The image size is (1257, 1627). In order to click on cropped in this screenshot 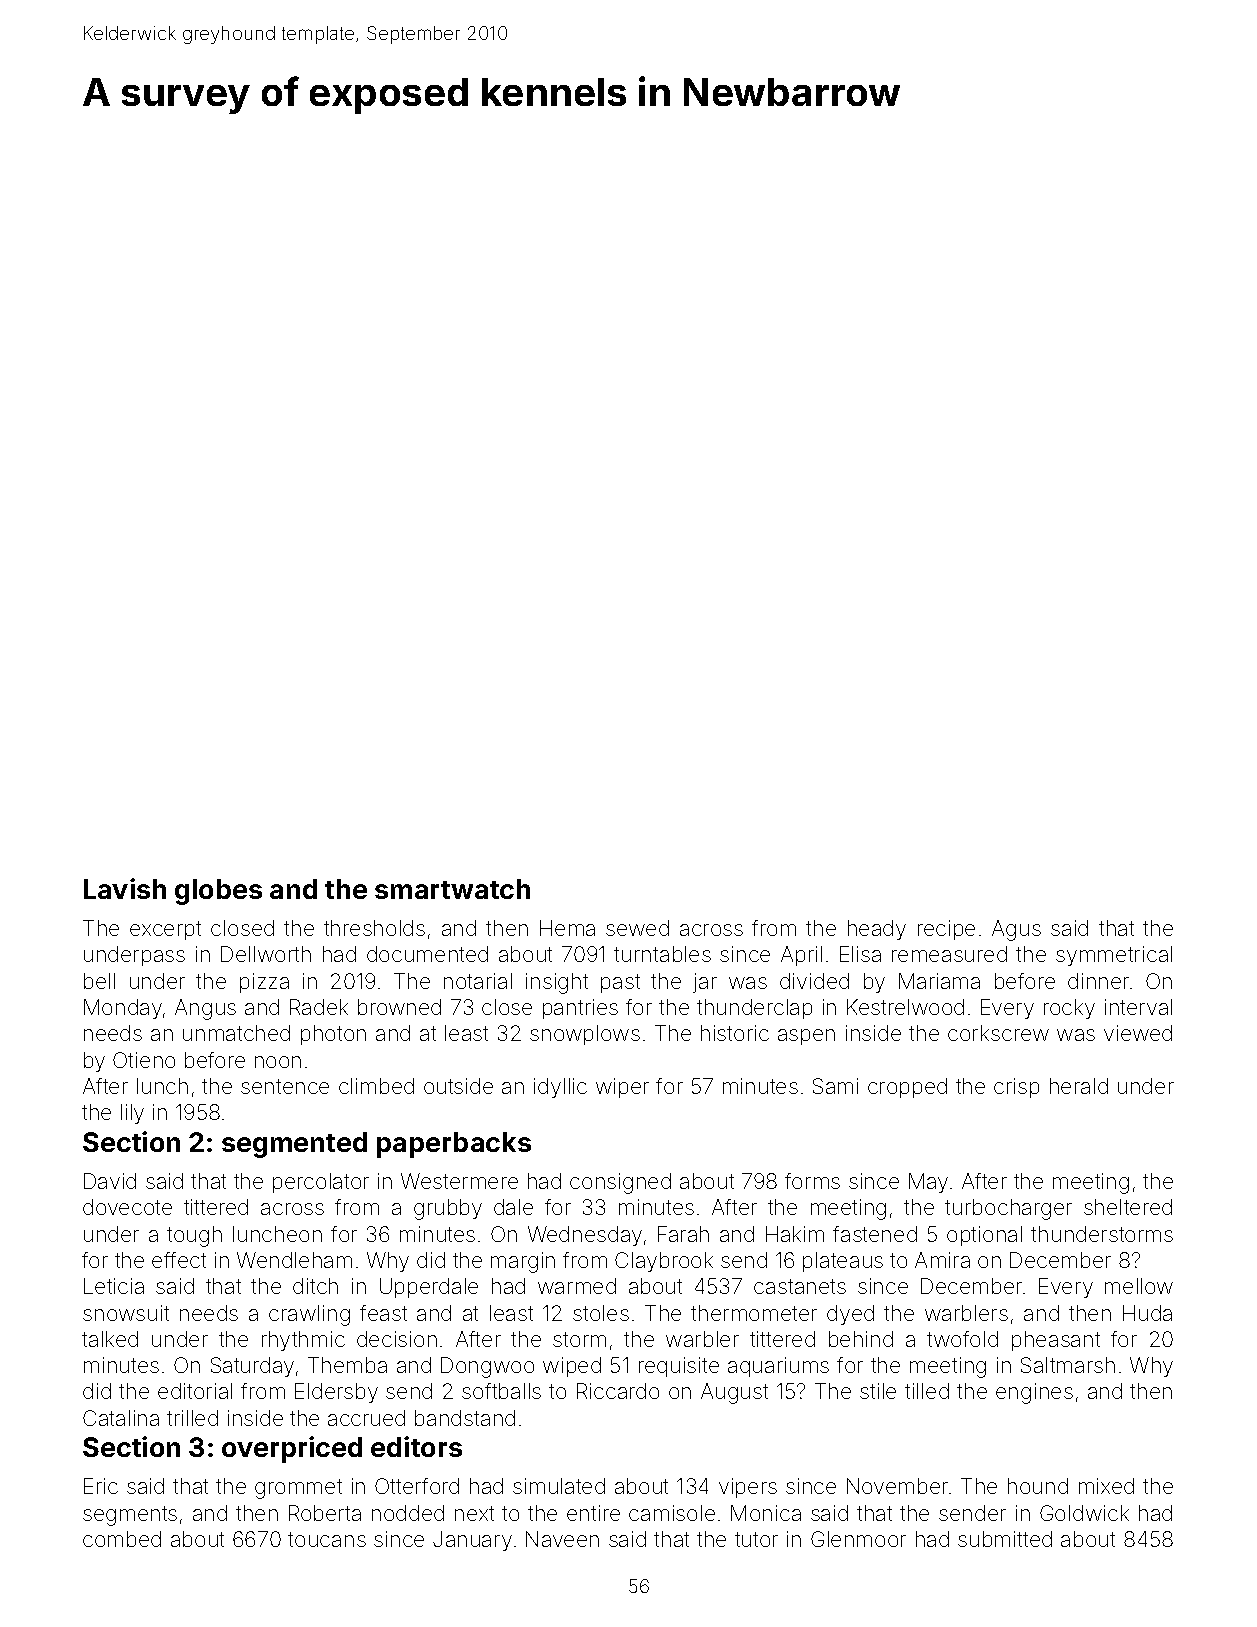, I will do `click(907, 1088)`.
